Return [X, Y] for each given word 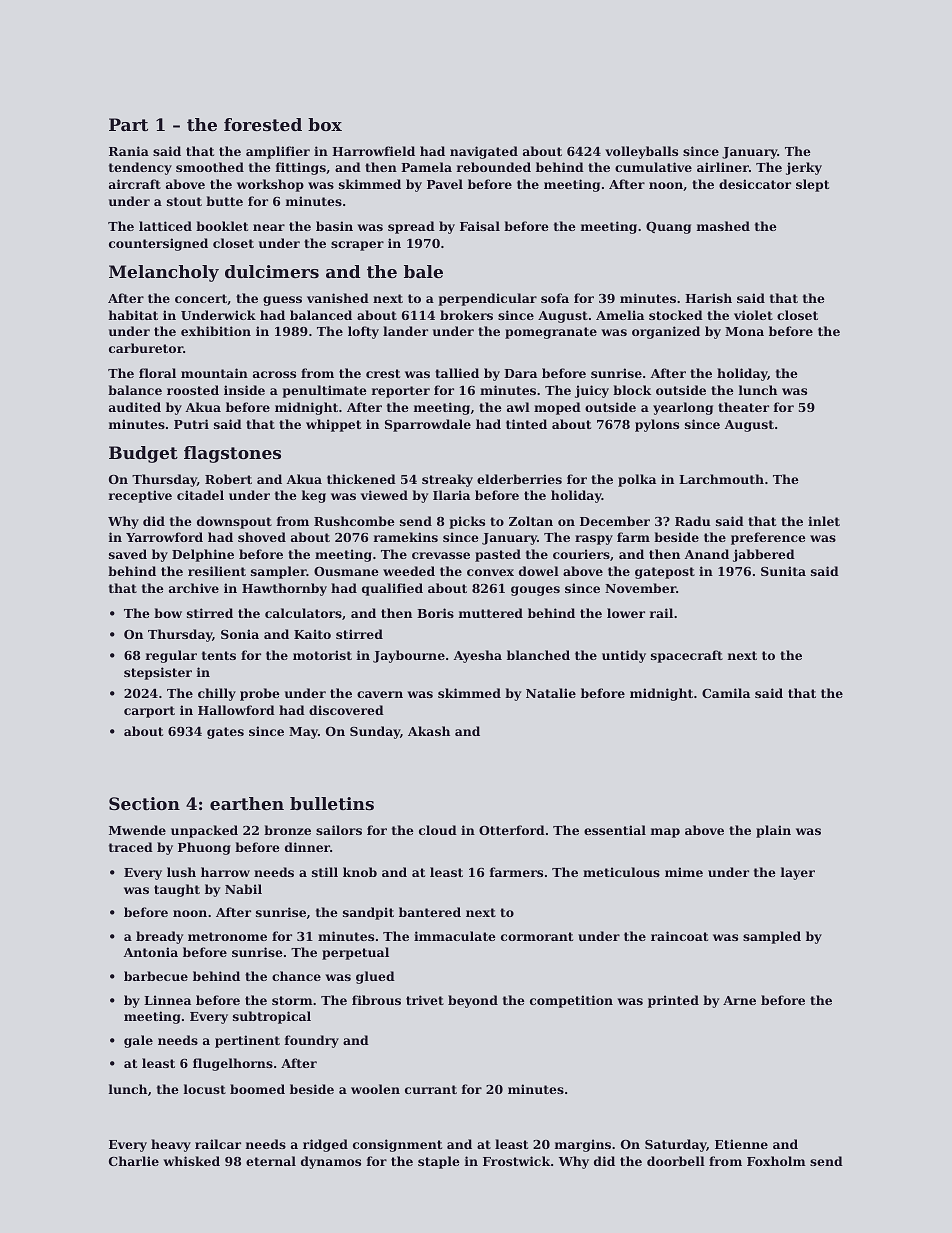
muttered [491, 613]
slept [812, 185]
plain [773, 831]
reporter [401, 392]
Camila [726, 693]
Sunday [375, 732]
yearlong [683, 408]
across [274, 374]
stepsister [158, 673]
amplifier [278, 152]
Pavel [445, 184]
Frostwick [516, 1161]
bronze [287, 830]
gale [138, 1041]
